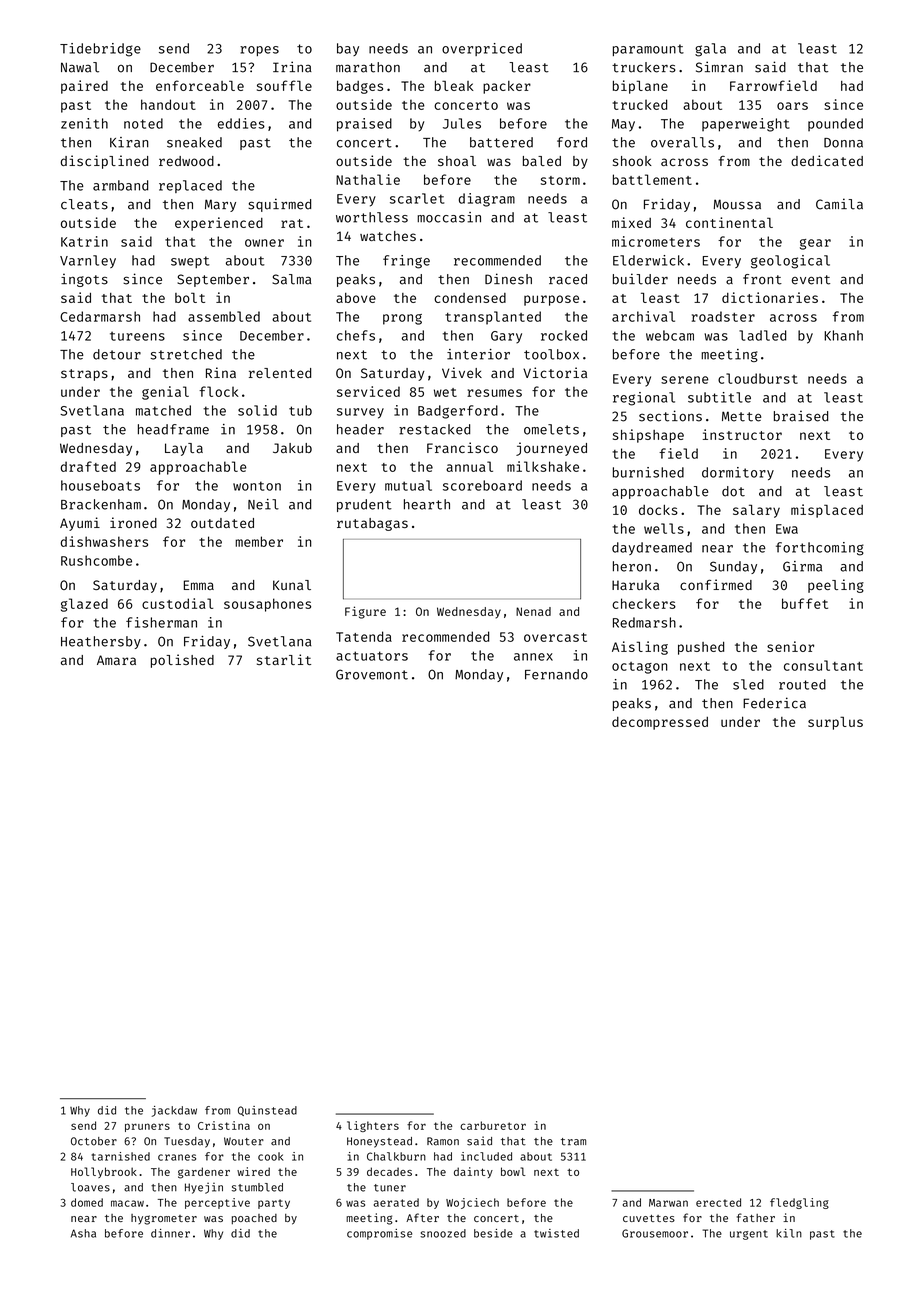 The height and width of the screenshot is (1308, 924). I want to click on gala, so click(710, 50).
